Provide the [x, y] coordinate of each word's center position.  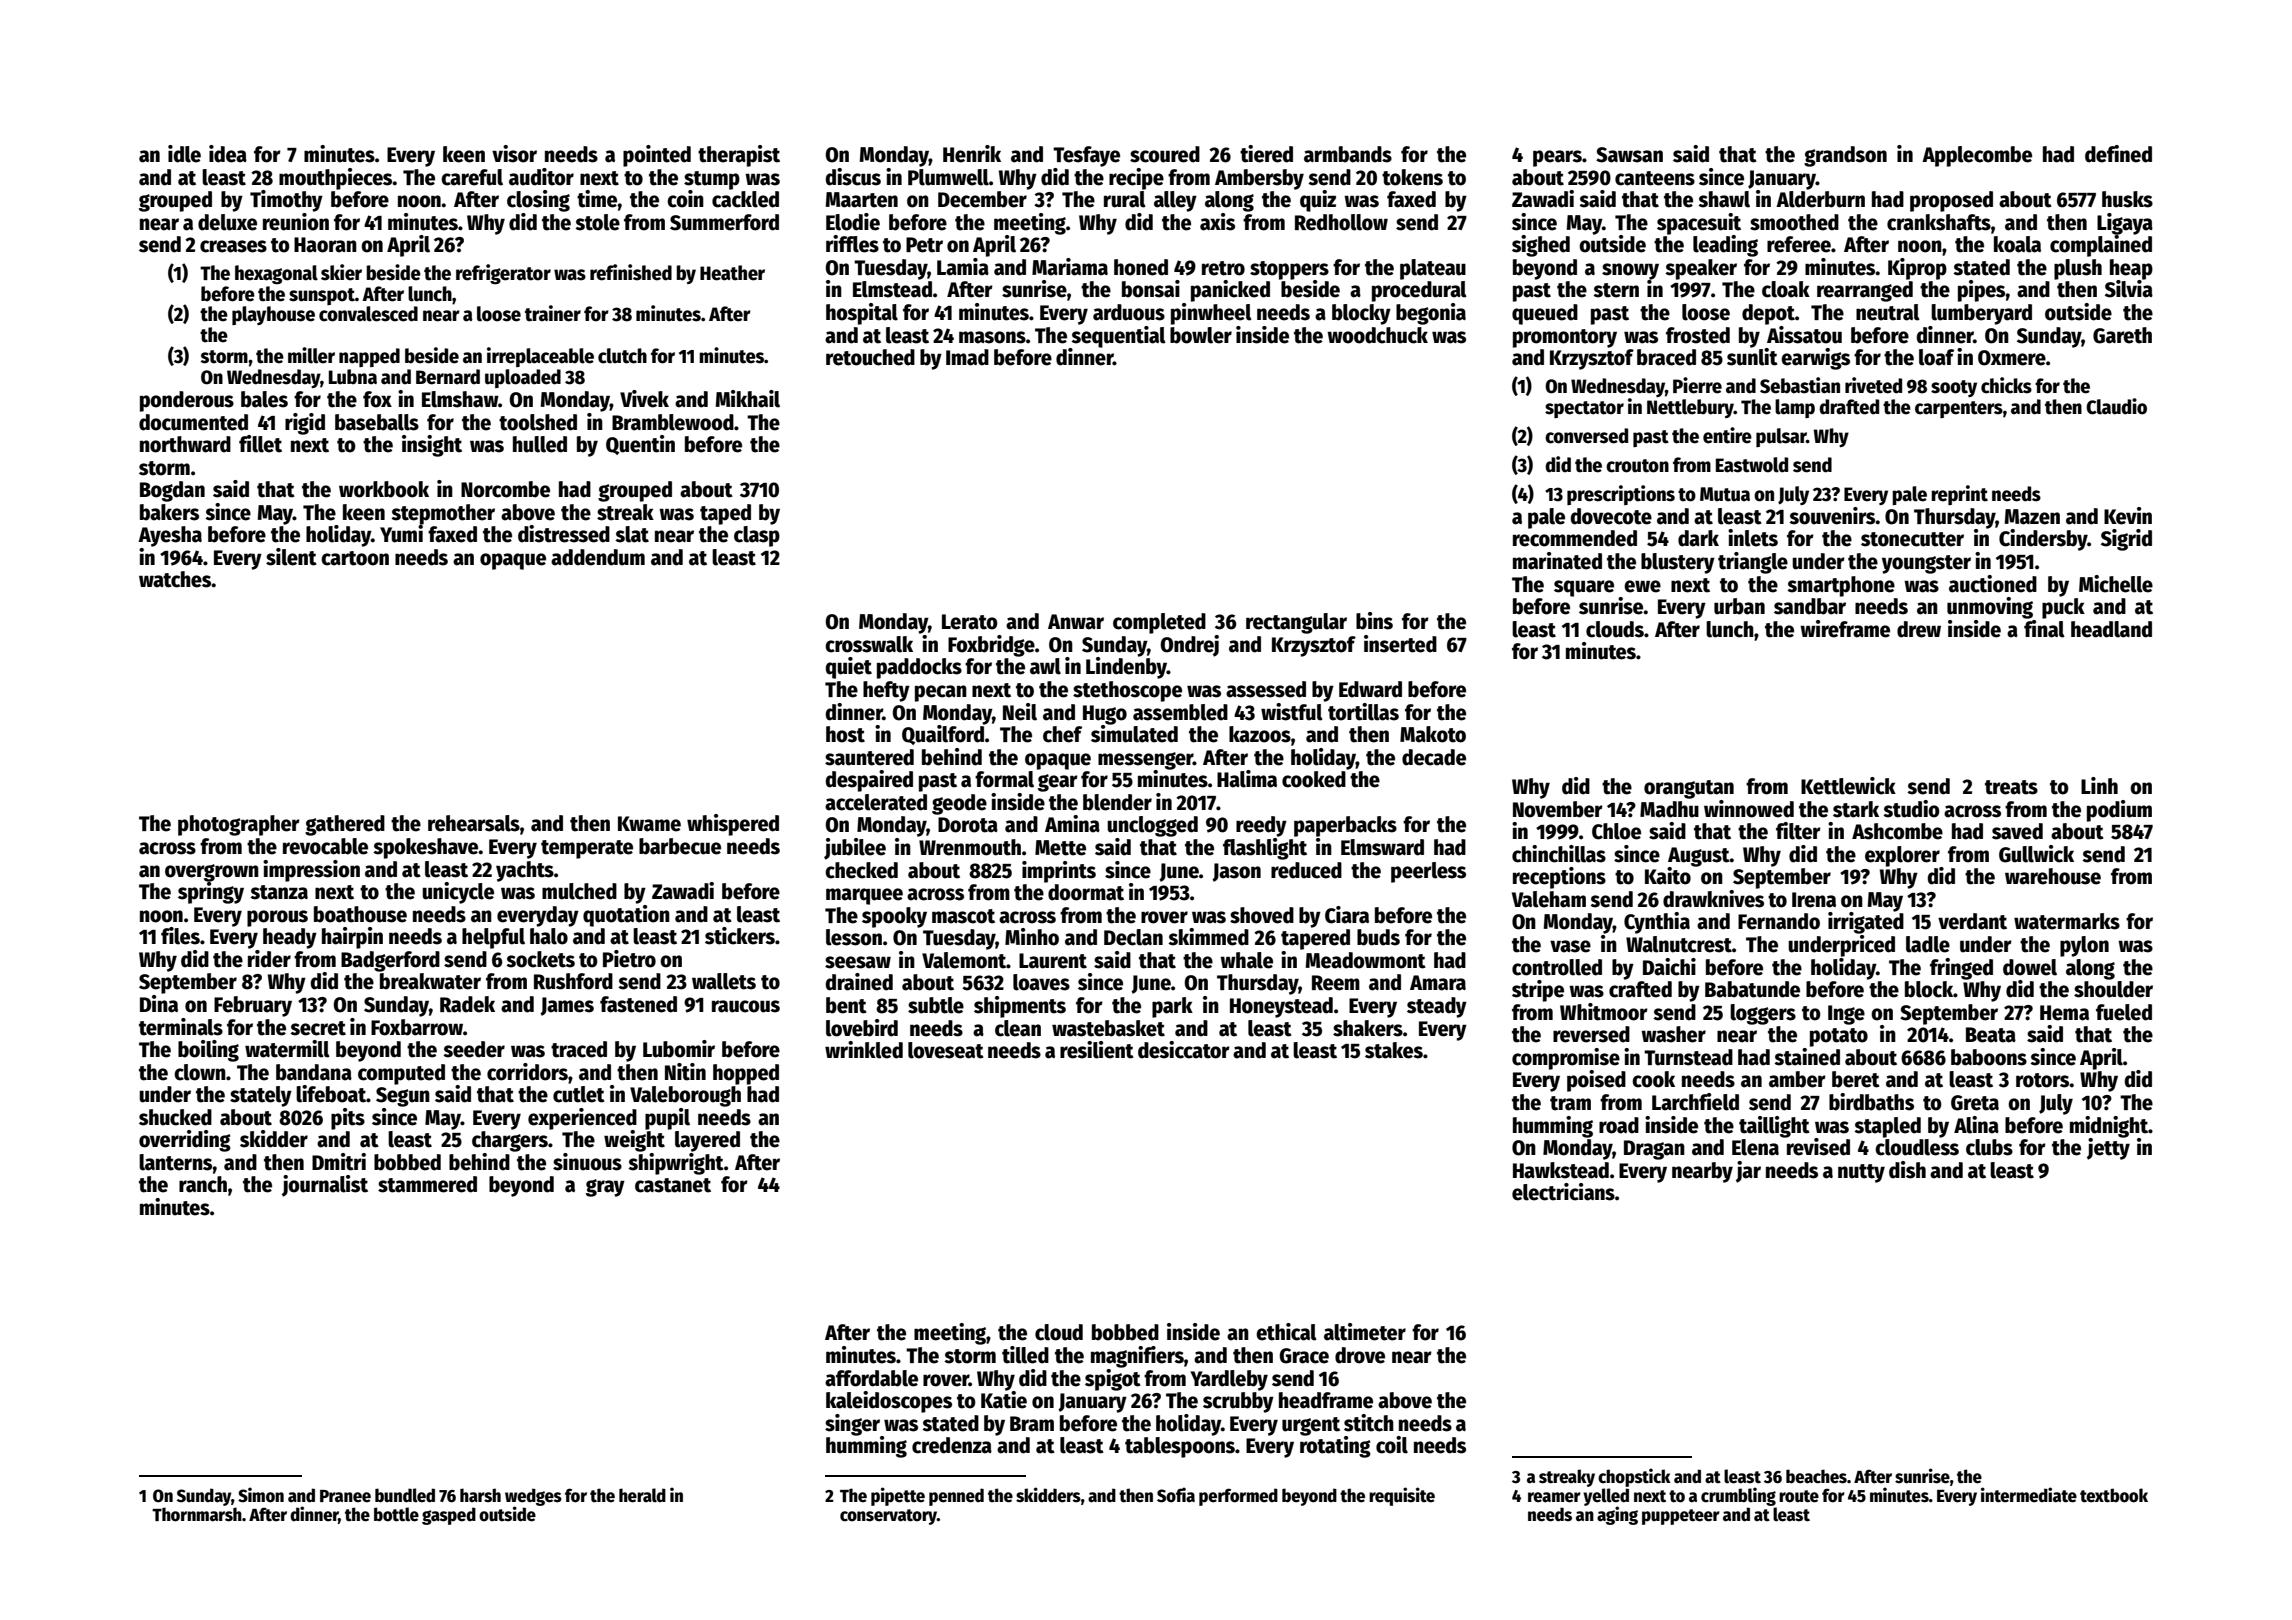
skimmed [1208, 937]
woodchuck [1377, 335]
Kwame [649, 824]
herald [642, 1495]
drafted [1849, 407]
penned [956, 1497]
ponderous [187, 401]
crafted [1640, 989]
